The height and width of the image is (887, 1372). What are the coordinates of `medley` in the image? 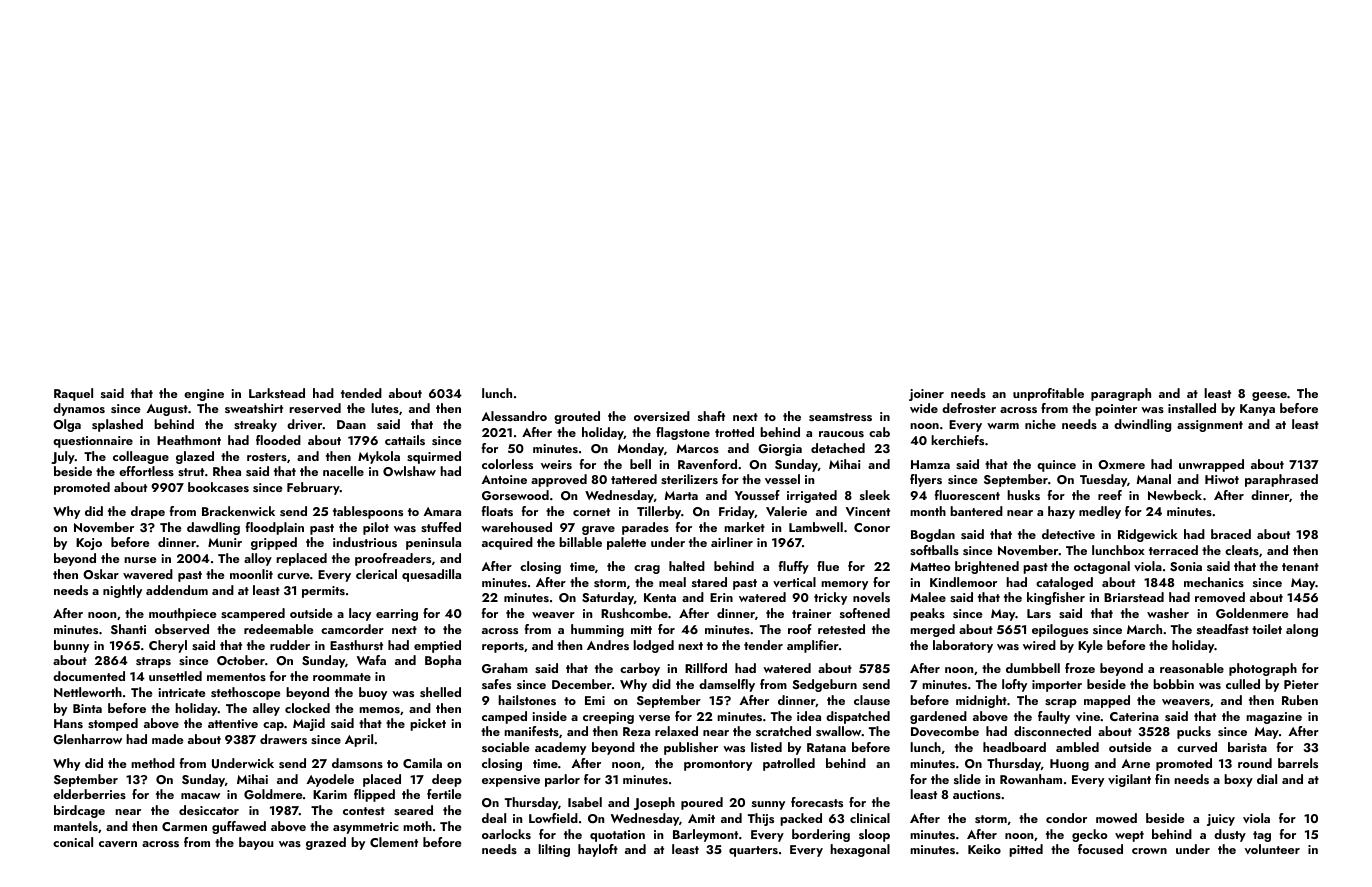 It's located at (1100, 512).
